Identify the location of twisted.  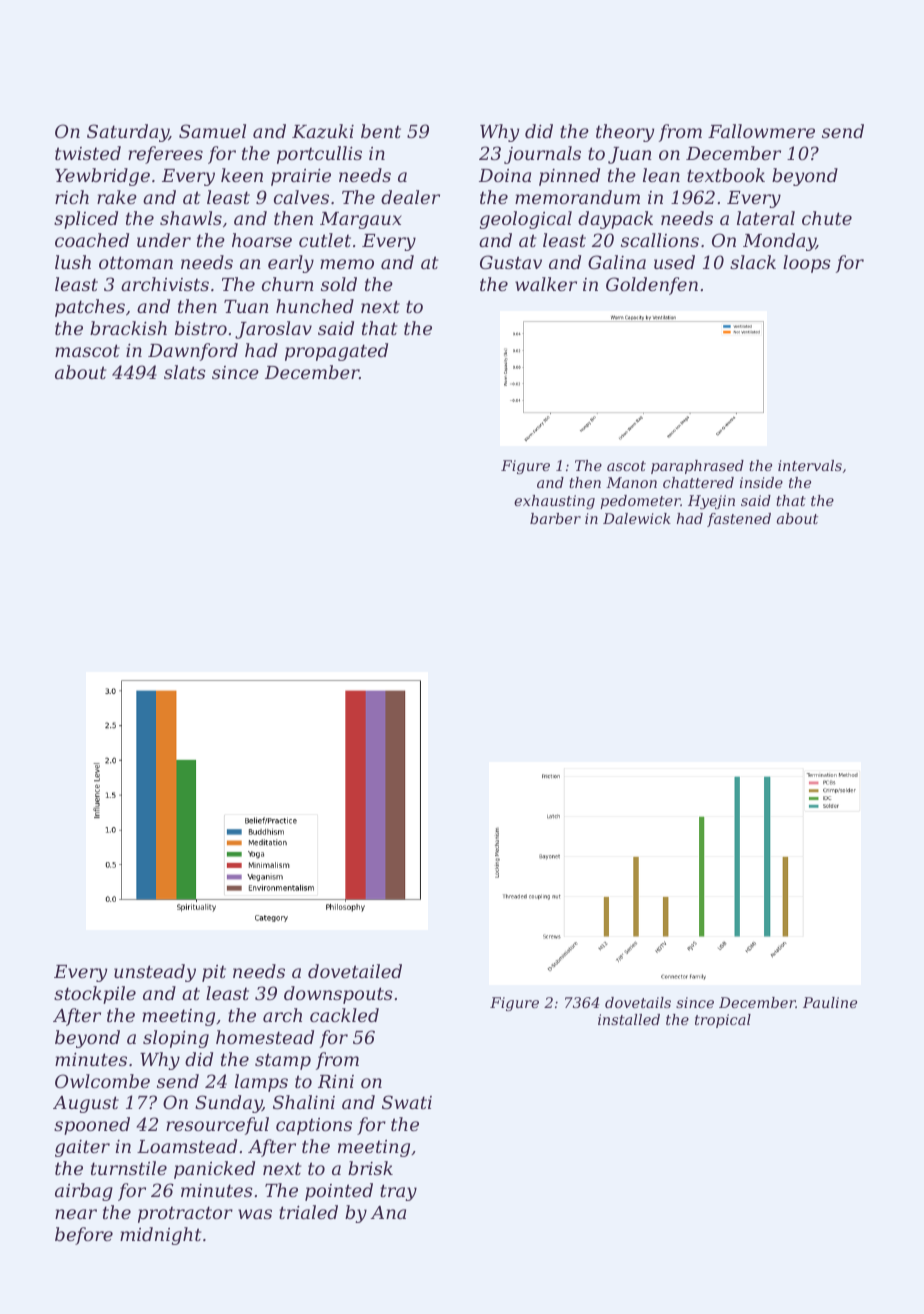
(88, 153).
